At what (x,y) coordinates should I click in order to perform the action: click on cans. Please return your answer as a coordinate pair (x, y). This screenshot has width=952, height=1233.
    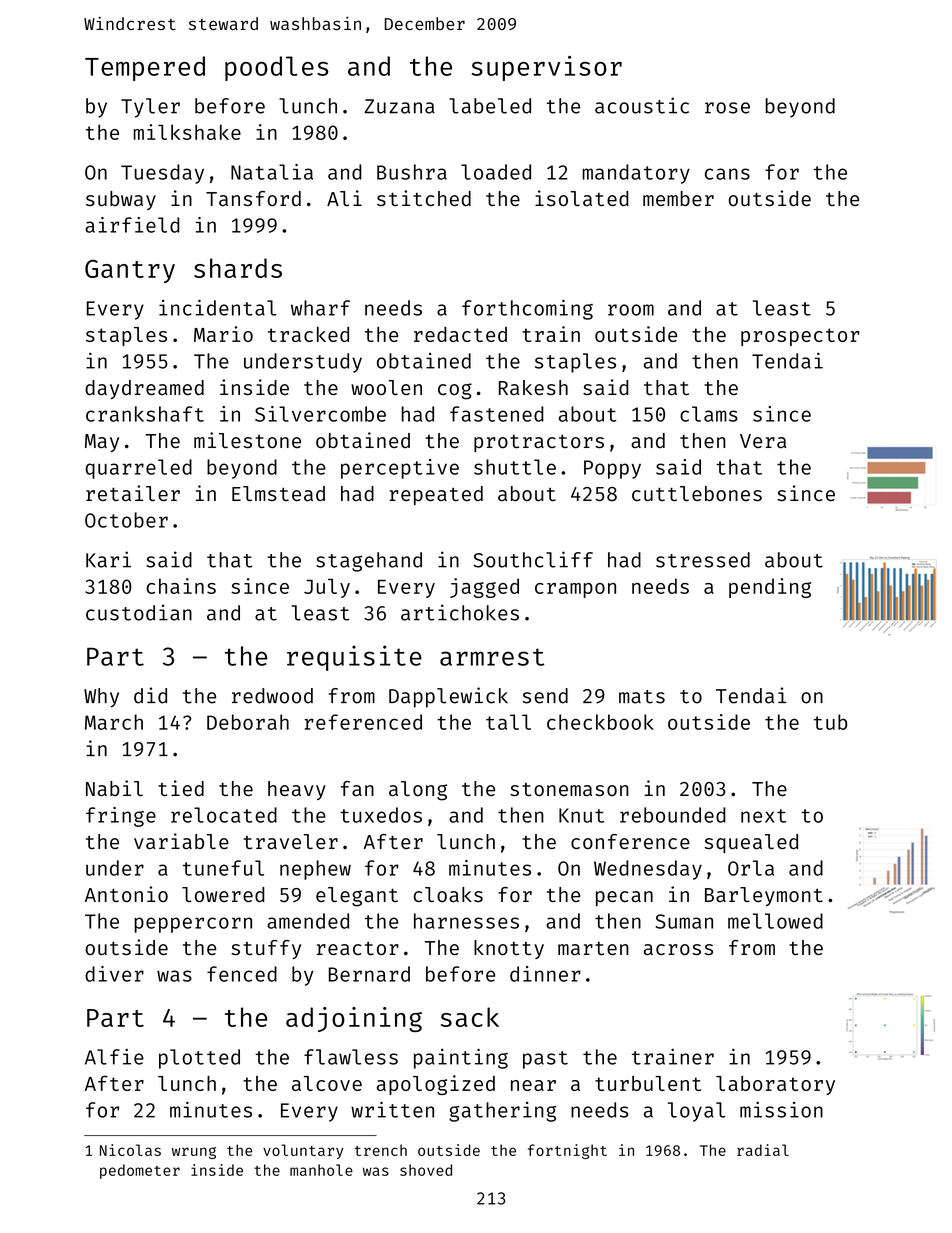
    Looking at the image, I should click on (727, 174).
